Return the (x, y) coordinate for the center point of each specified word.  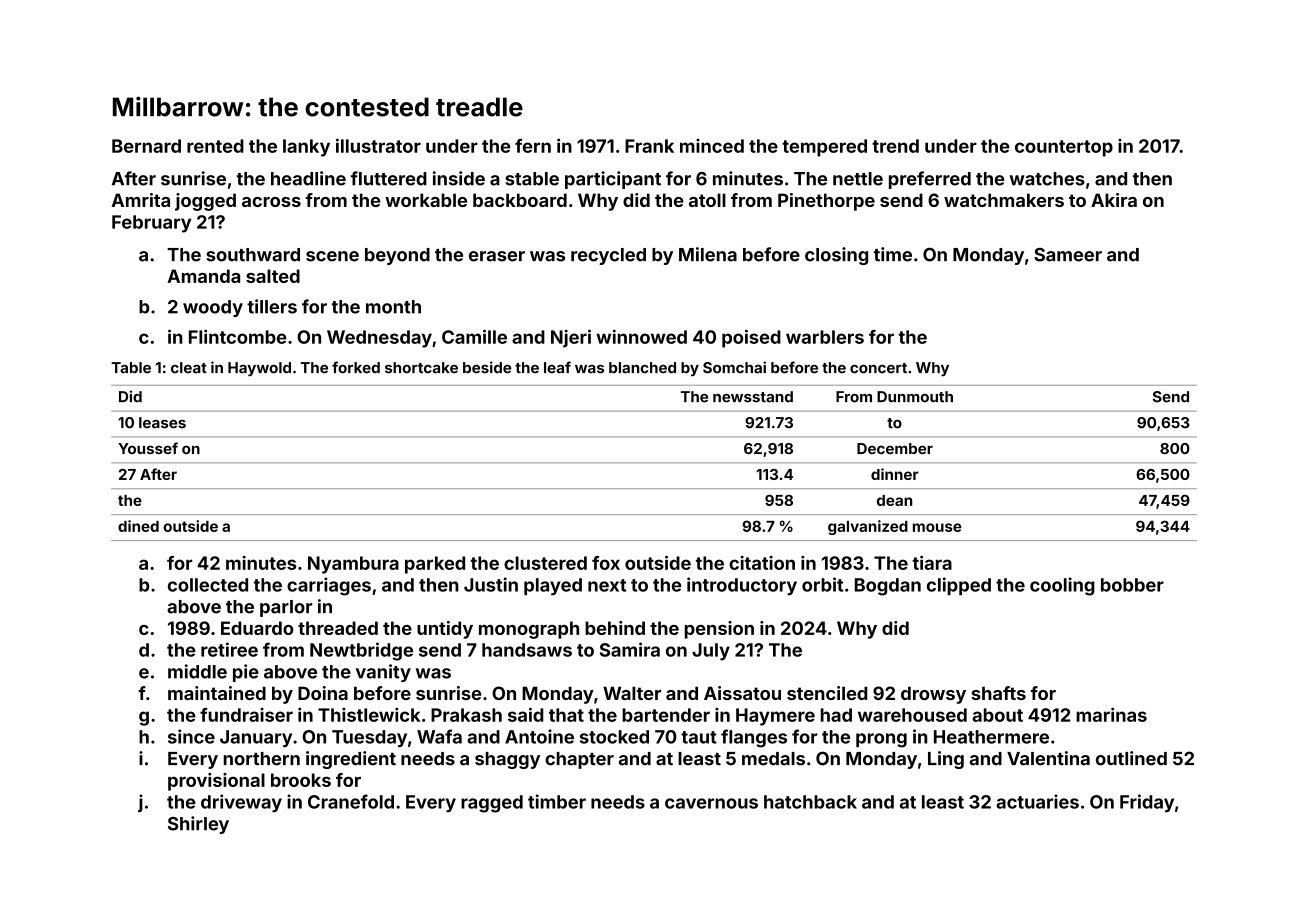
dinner (895, 474)
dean (894, 500)
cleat (189, 368)
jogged (205, 202)
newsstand (753, 397)
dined (138, 526)
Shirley (198, 825)
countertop (1064, 148)
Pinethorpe (826, 202)
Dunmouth (915, 397)
